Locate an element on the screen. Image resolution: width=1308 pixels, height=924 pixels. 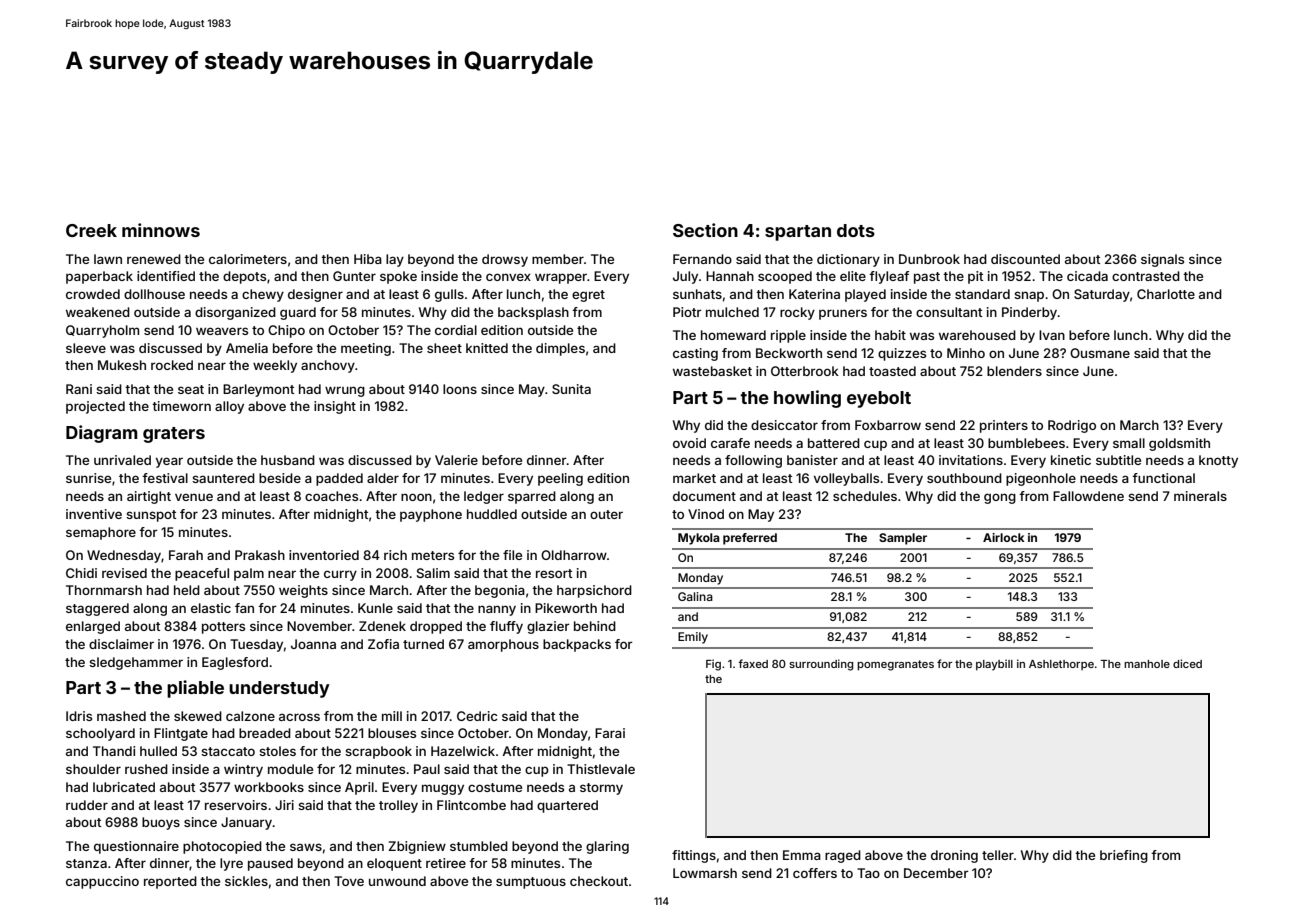
surrounding is located at coordinates (821, 665).
